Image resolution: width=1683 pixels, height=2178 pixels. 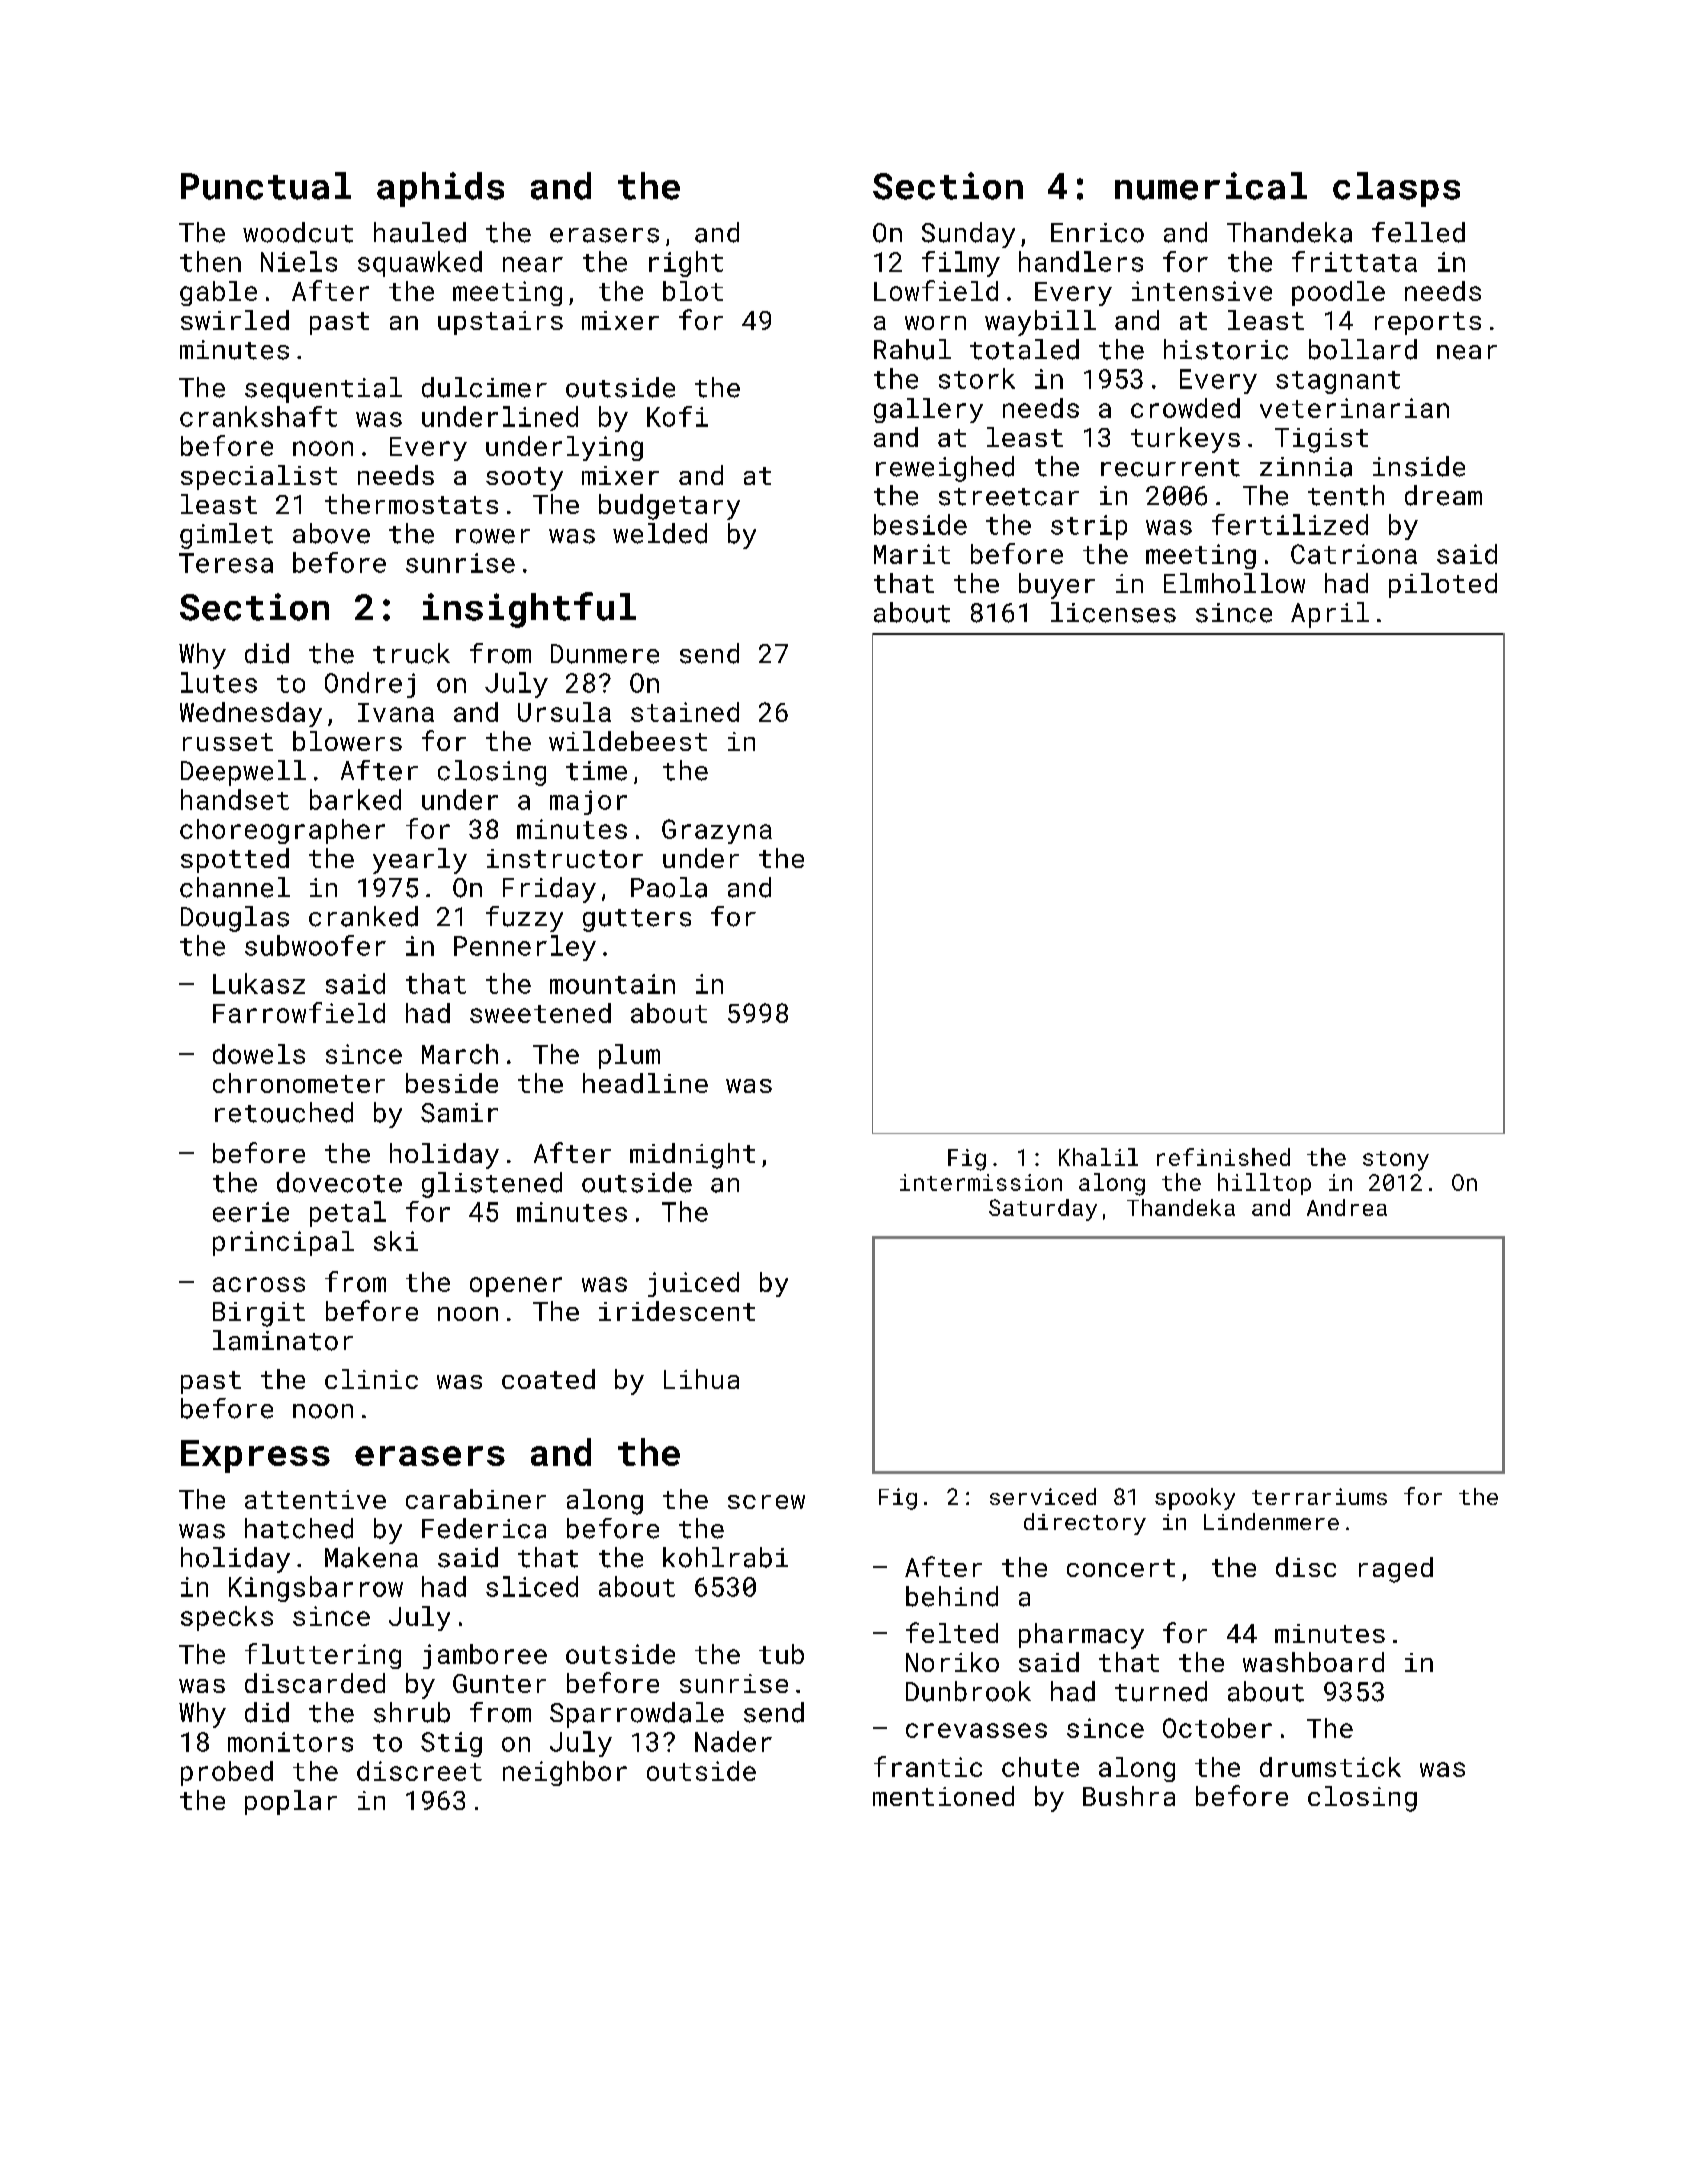 I want to click on intermission, so click(x=981, y=1182).
